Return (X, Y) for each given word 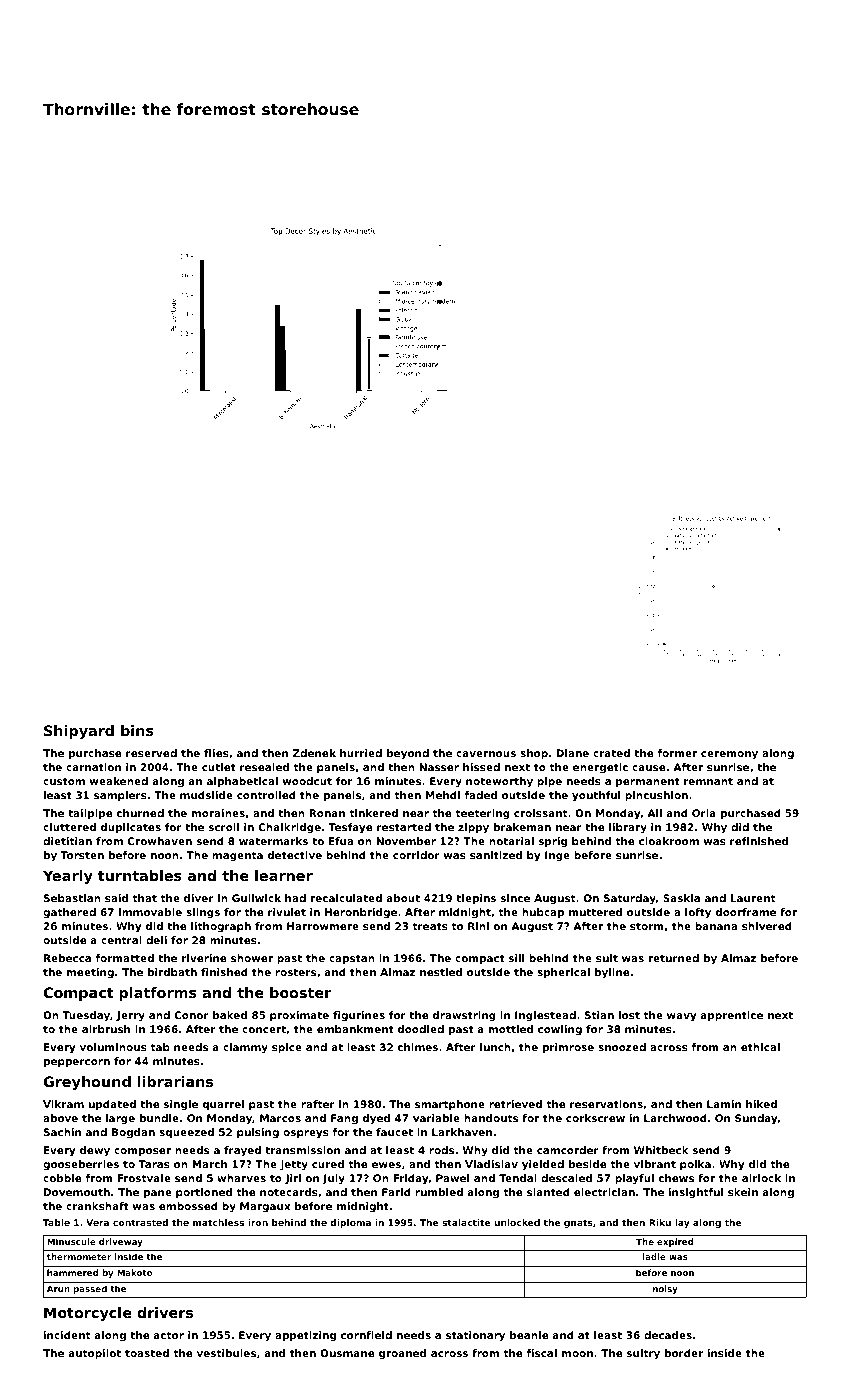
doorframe (746, 912)
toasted (147, 1353)
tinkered (373, 813)
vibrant (655, 1164)
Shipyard (79, 732)
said (116, 898)
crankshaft (97, 1206)
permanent (648, 782)
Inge (557, 856)
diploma (350, 1223)
